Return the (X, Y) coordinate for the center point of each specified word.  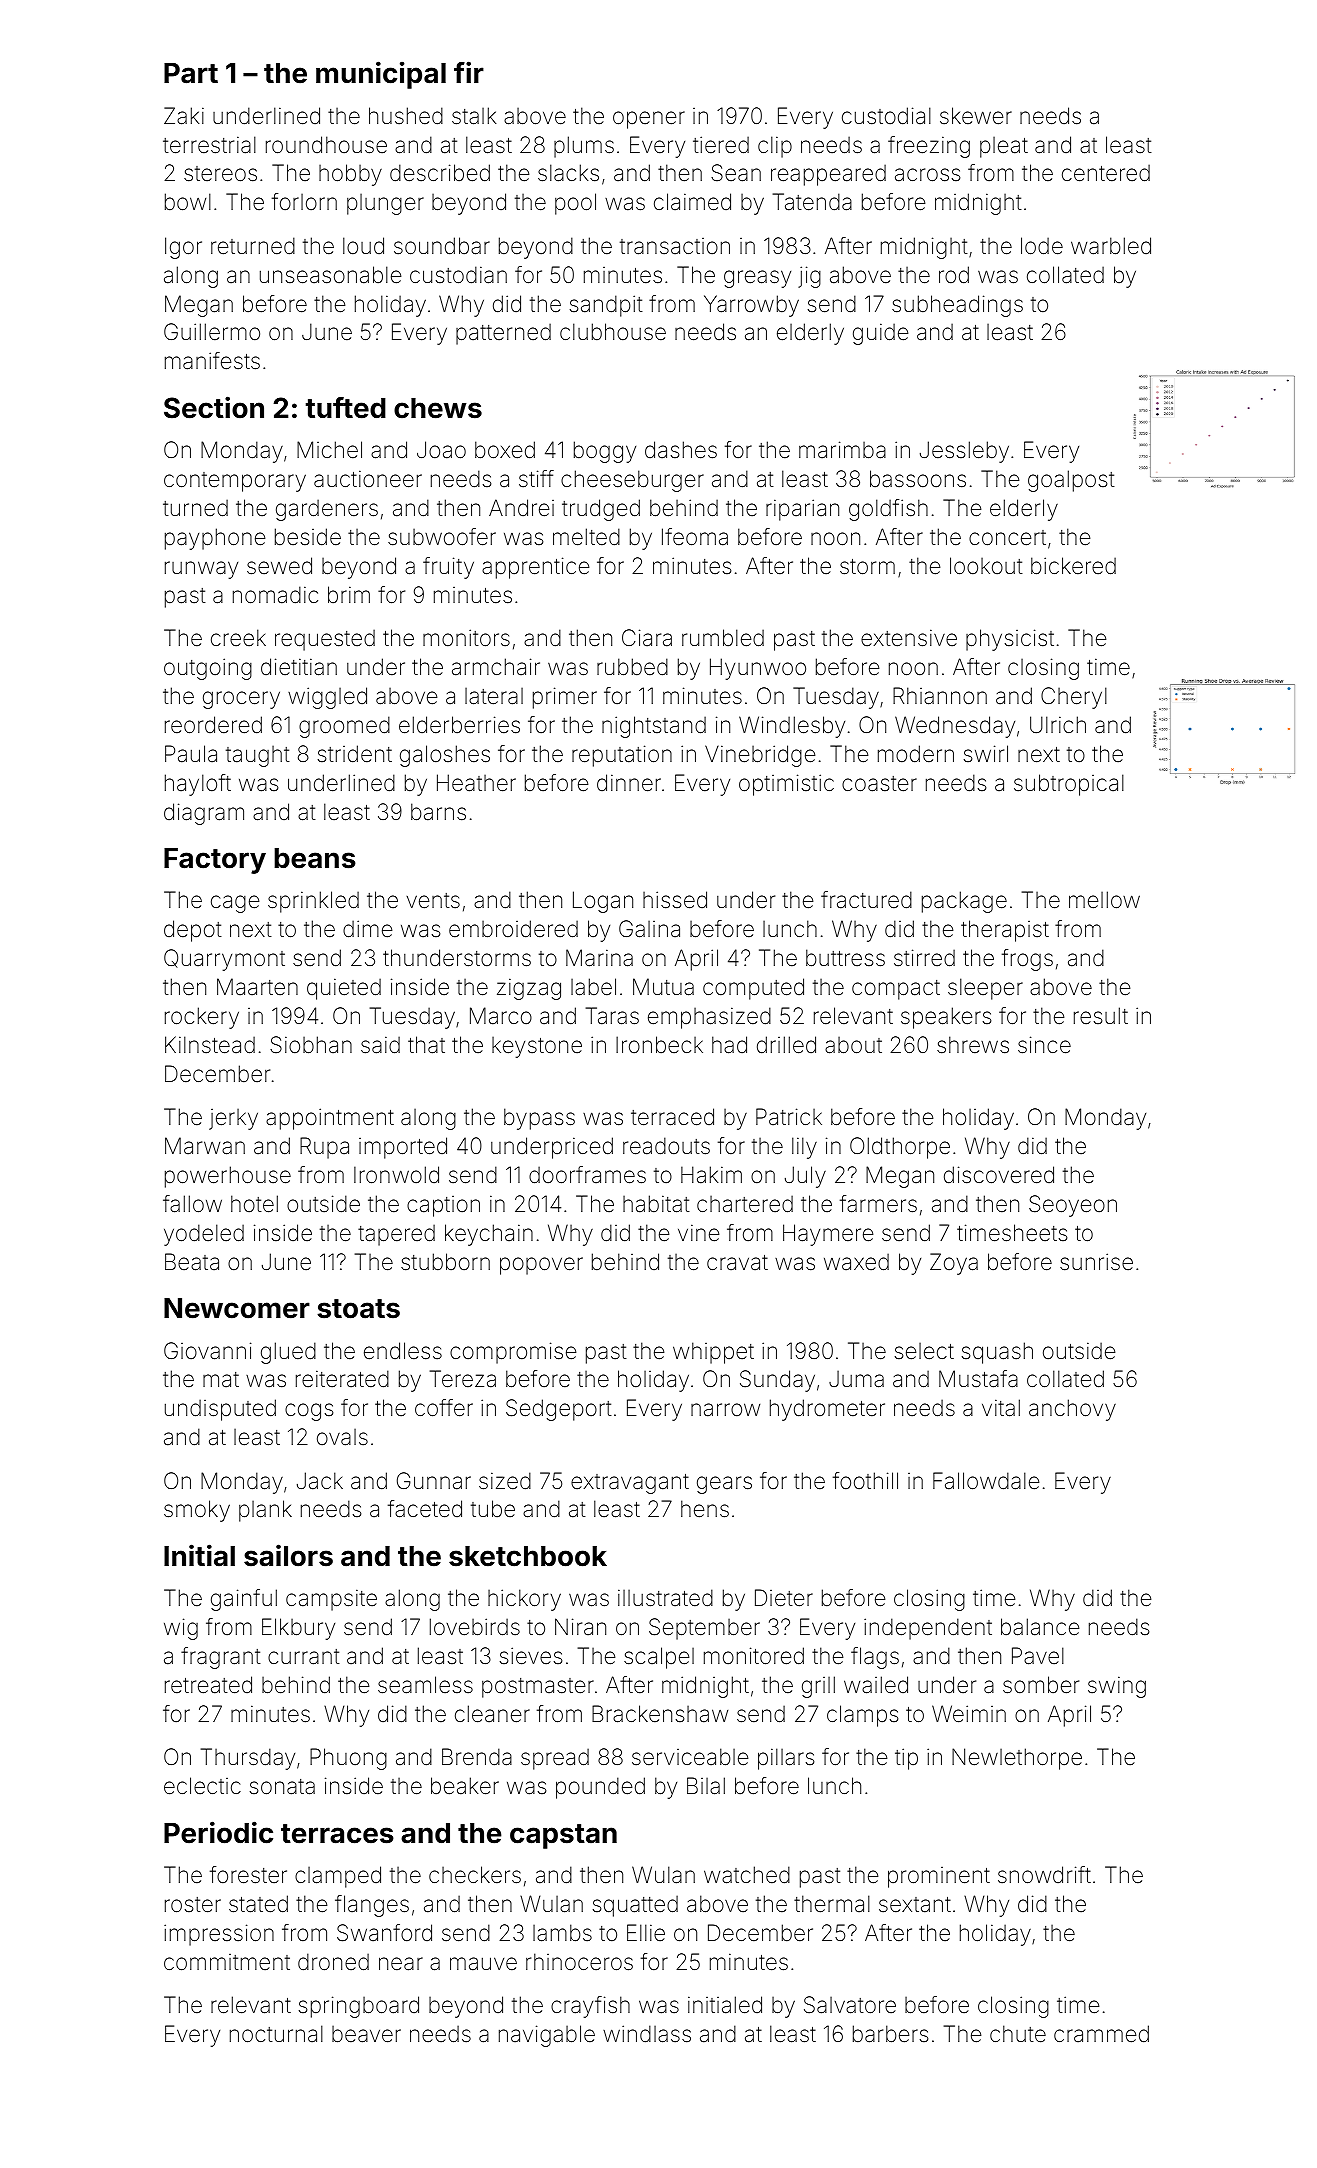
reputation (622, 756)
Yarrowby (751, 306)
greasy (757, 279)
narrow (725, 1410)
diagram (204, 814)
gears (724, 1485)
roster (193, 1905)
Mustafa (978, 1379)
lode (1042, 246)
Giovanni (208, 1351)
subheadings (957, 306)
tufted (346, 408)
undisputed (220, 1410)
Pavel (1038, 1656)
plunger (385, 204)
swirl (986, 753)
